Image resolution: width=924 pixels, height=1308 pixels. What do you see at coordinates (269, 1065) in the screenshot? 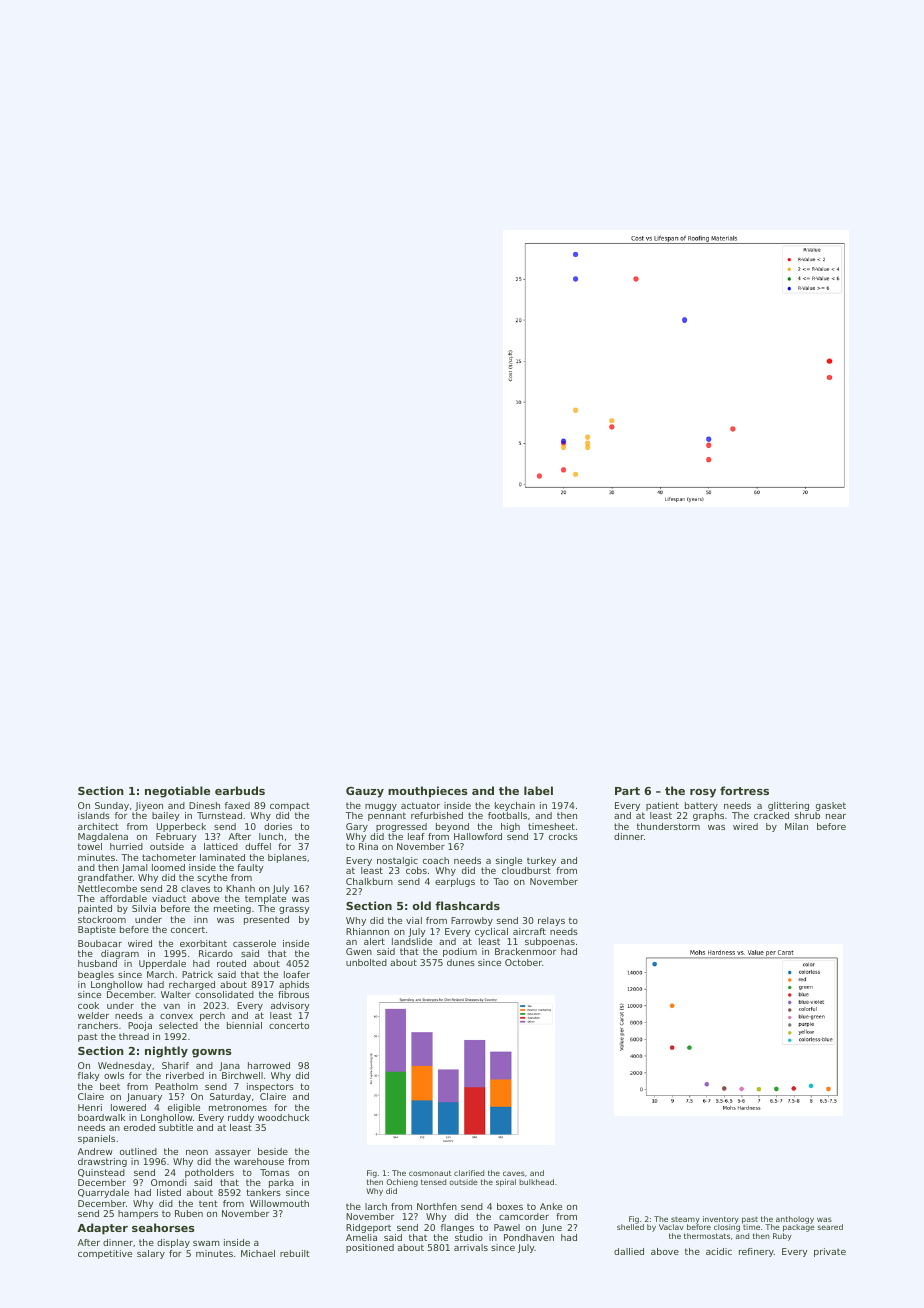
I see `harrowed` at bounding box center [269, 1065].
